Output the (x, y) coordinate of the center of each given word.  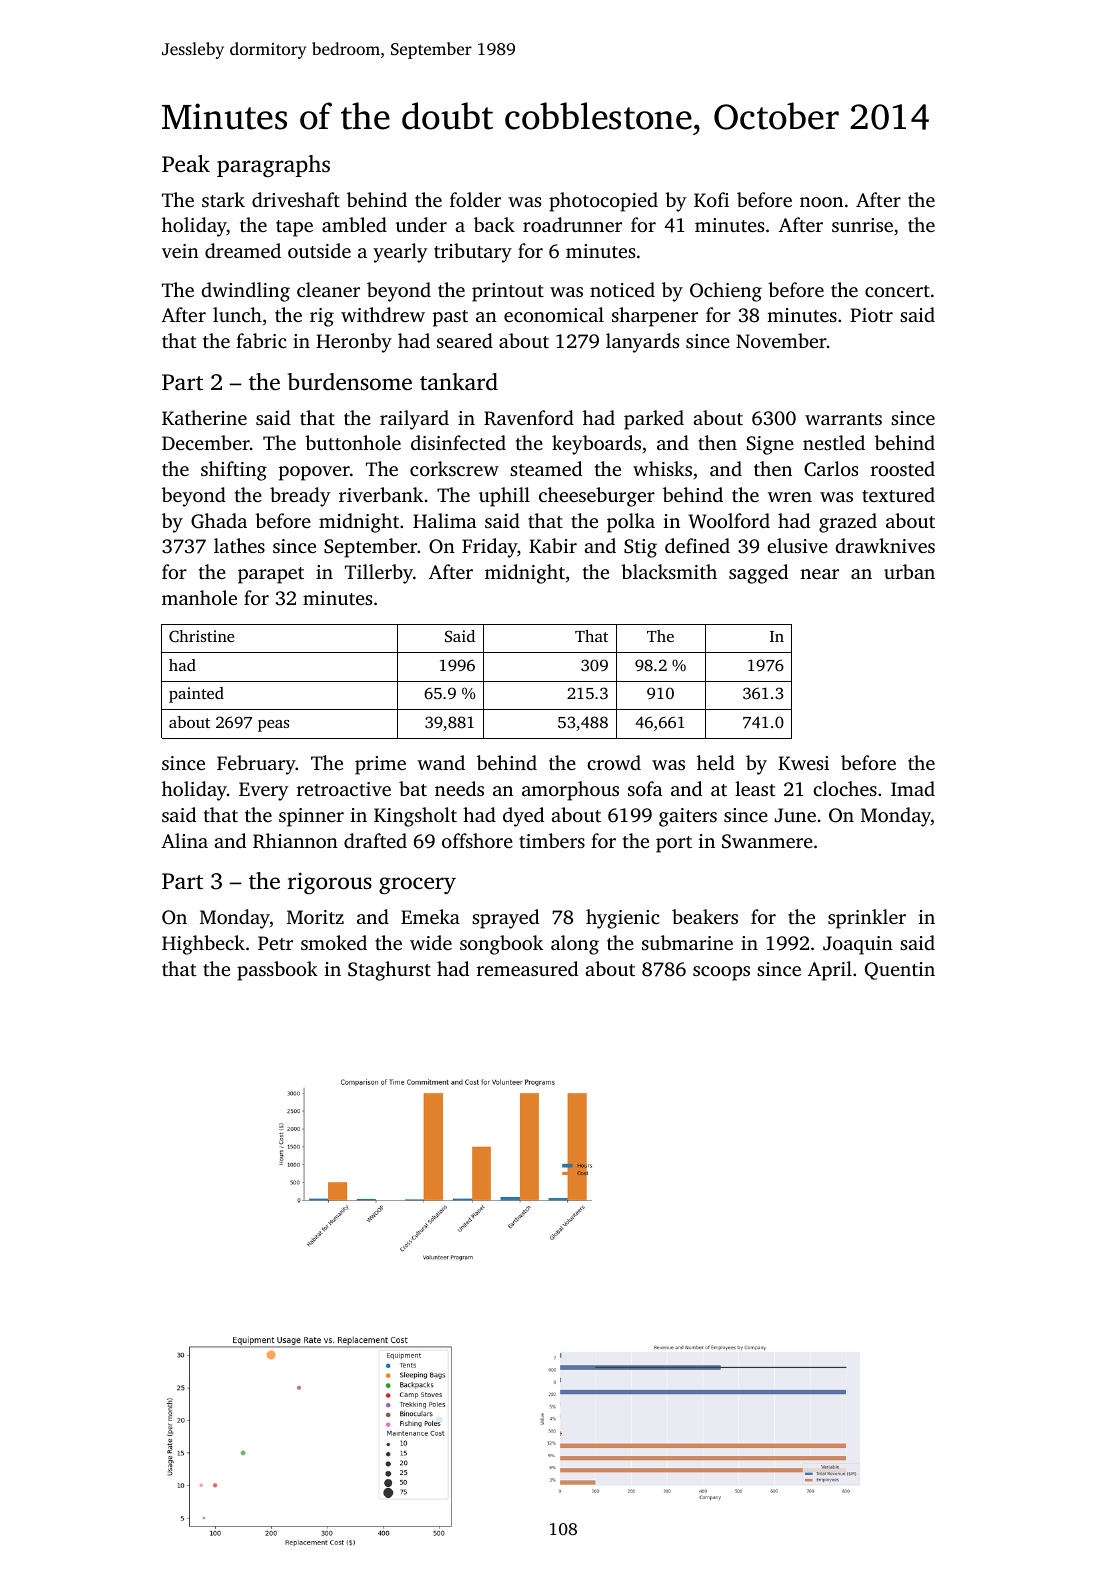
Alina (184, 840)
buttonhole (353, 442)
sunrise (862, 225)
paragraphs (273, 166)
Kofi (711, 199)
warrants (843, 419)
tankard (459, 382)
